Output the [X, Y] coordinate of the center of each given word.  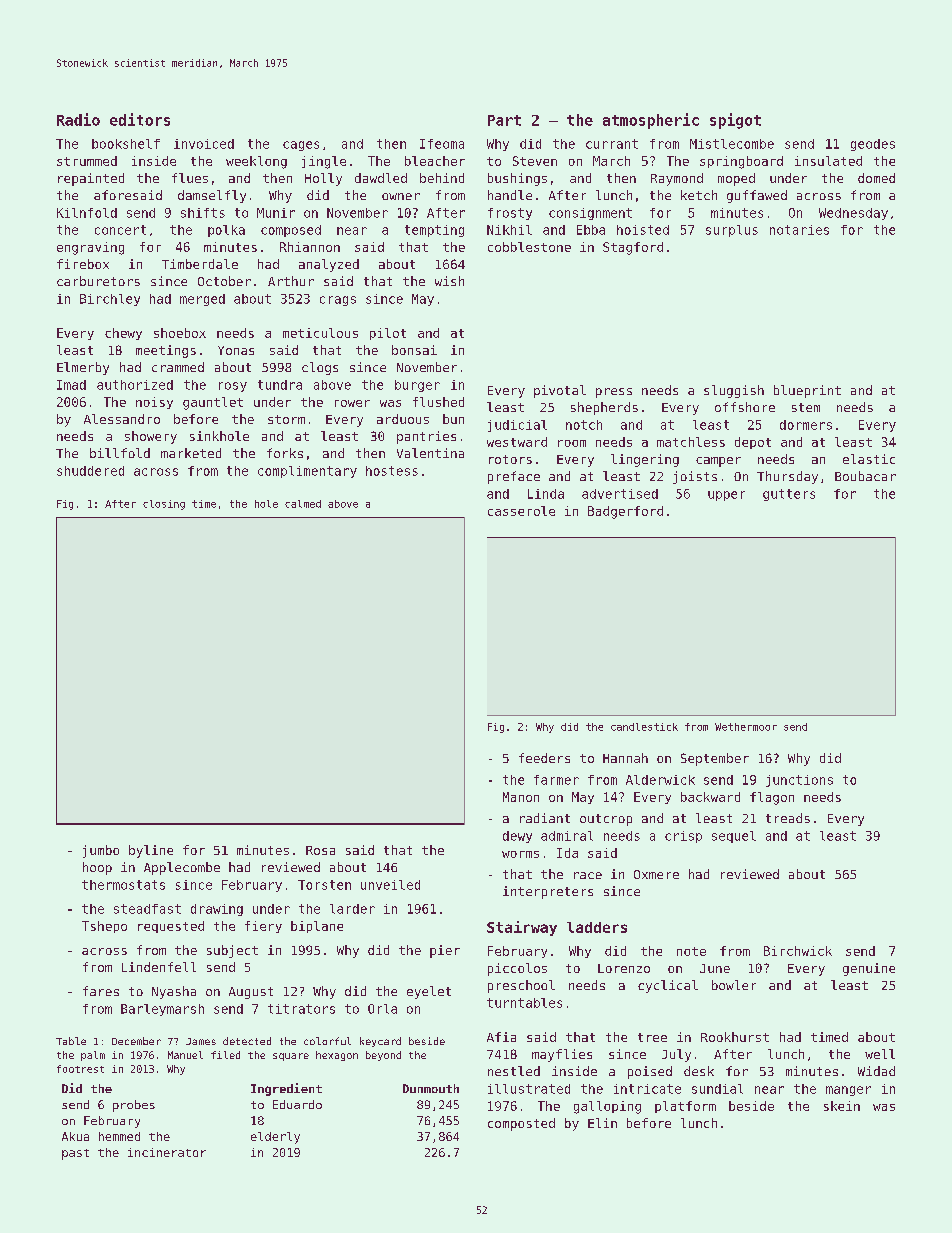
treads [788, 818]
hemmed [119, 1136]
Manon [521, 797]
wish [449, 281]
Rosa [320, 850]
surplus [732, 231]
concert [120, 230]
